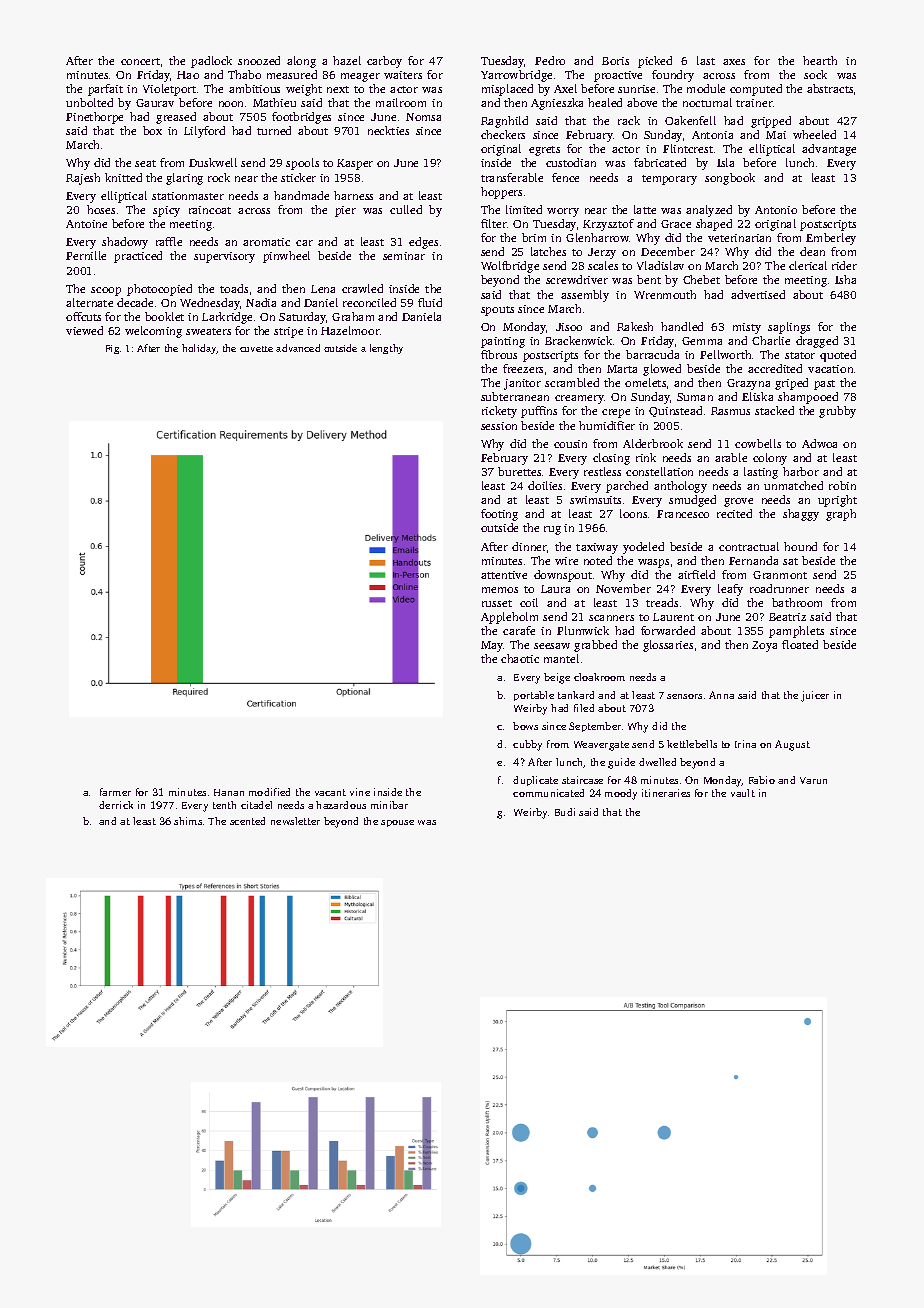 The height and width of the page is (1308, 924). Describe the element at coordinates (829, 150) in the page. I see `advantage` at that location.
